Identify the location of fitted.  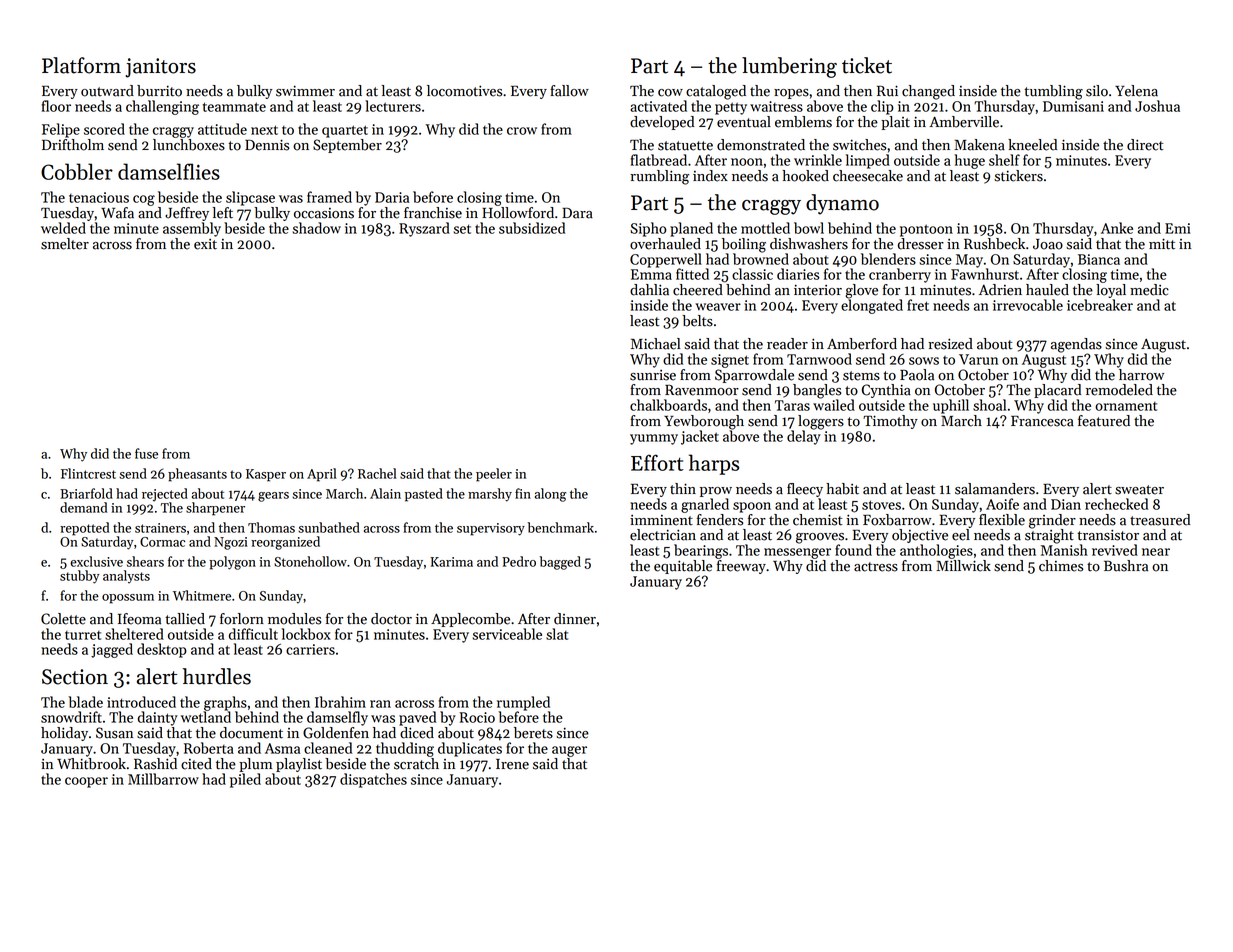
(692, 274).
